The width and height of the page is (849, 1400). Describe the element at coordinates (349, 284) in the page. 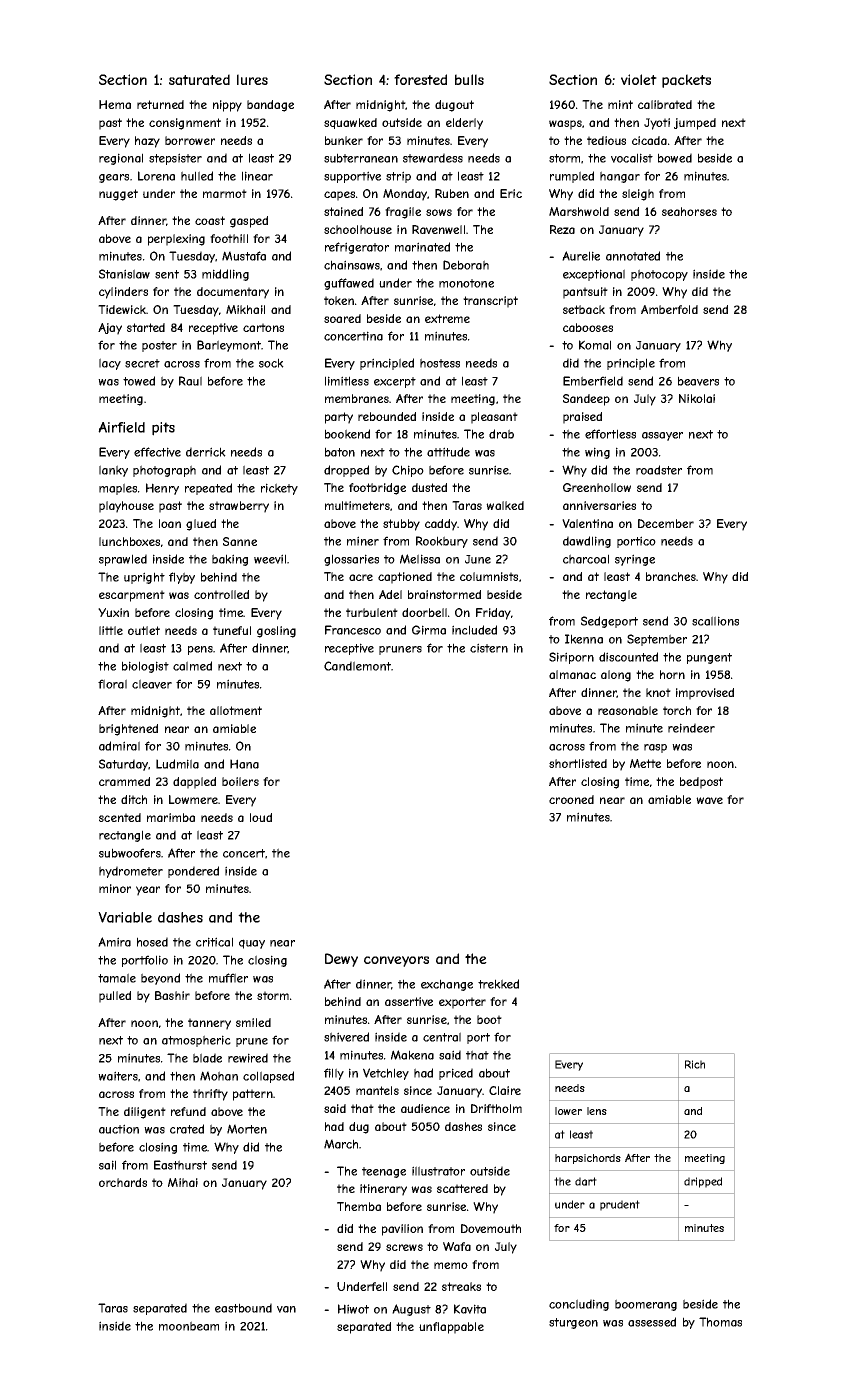

I see `guffawed` at that location.
